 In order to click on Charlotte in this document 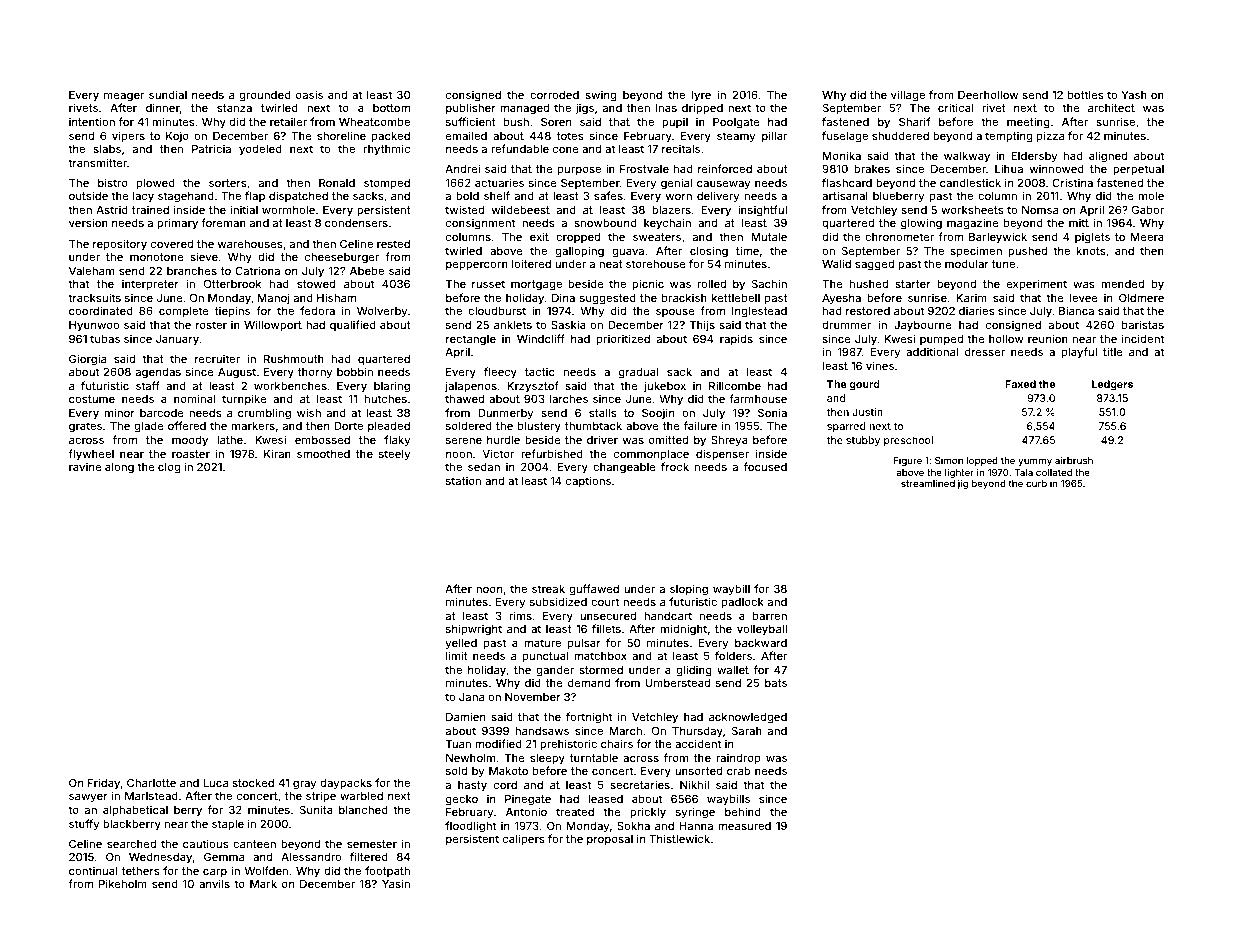, I will do `click(151, 782)`.
